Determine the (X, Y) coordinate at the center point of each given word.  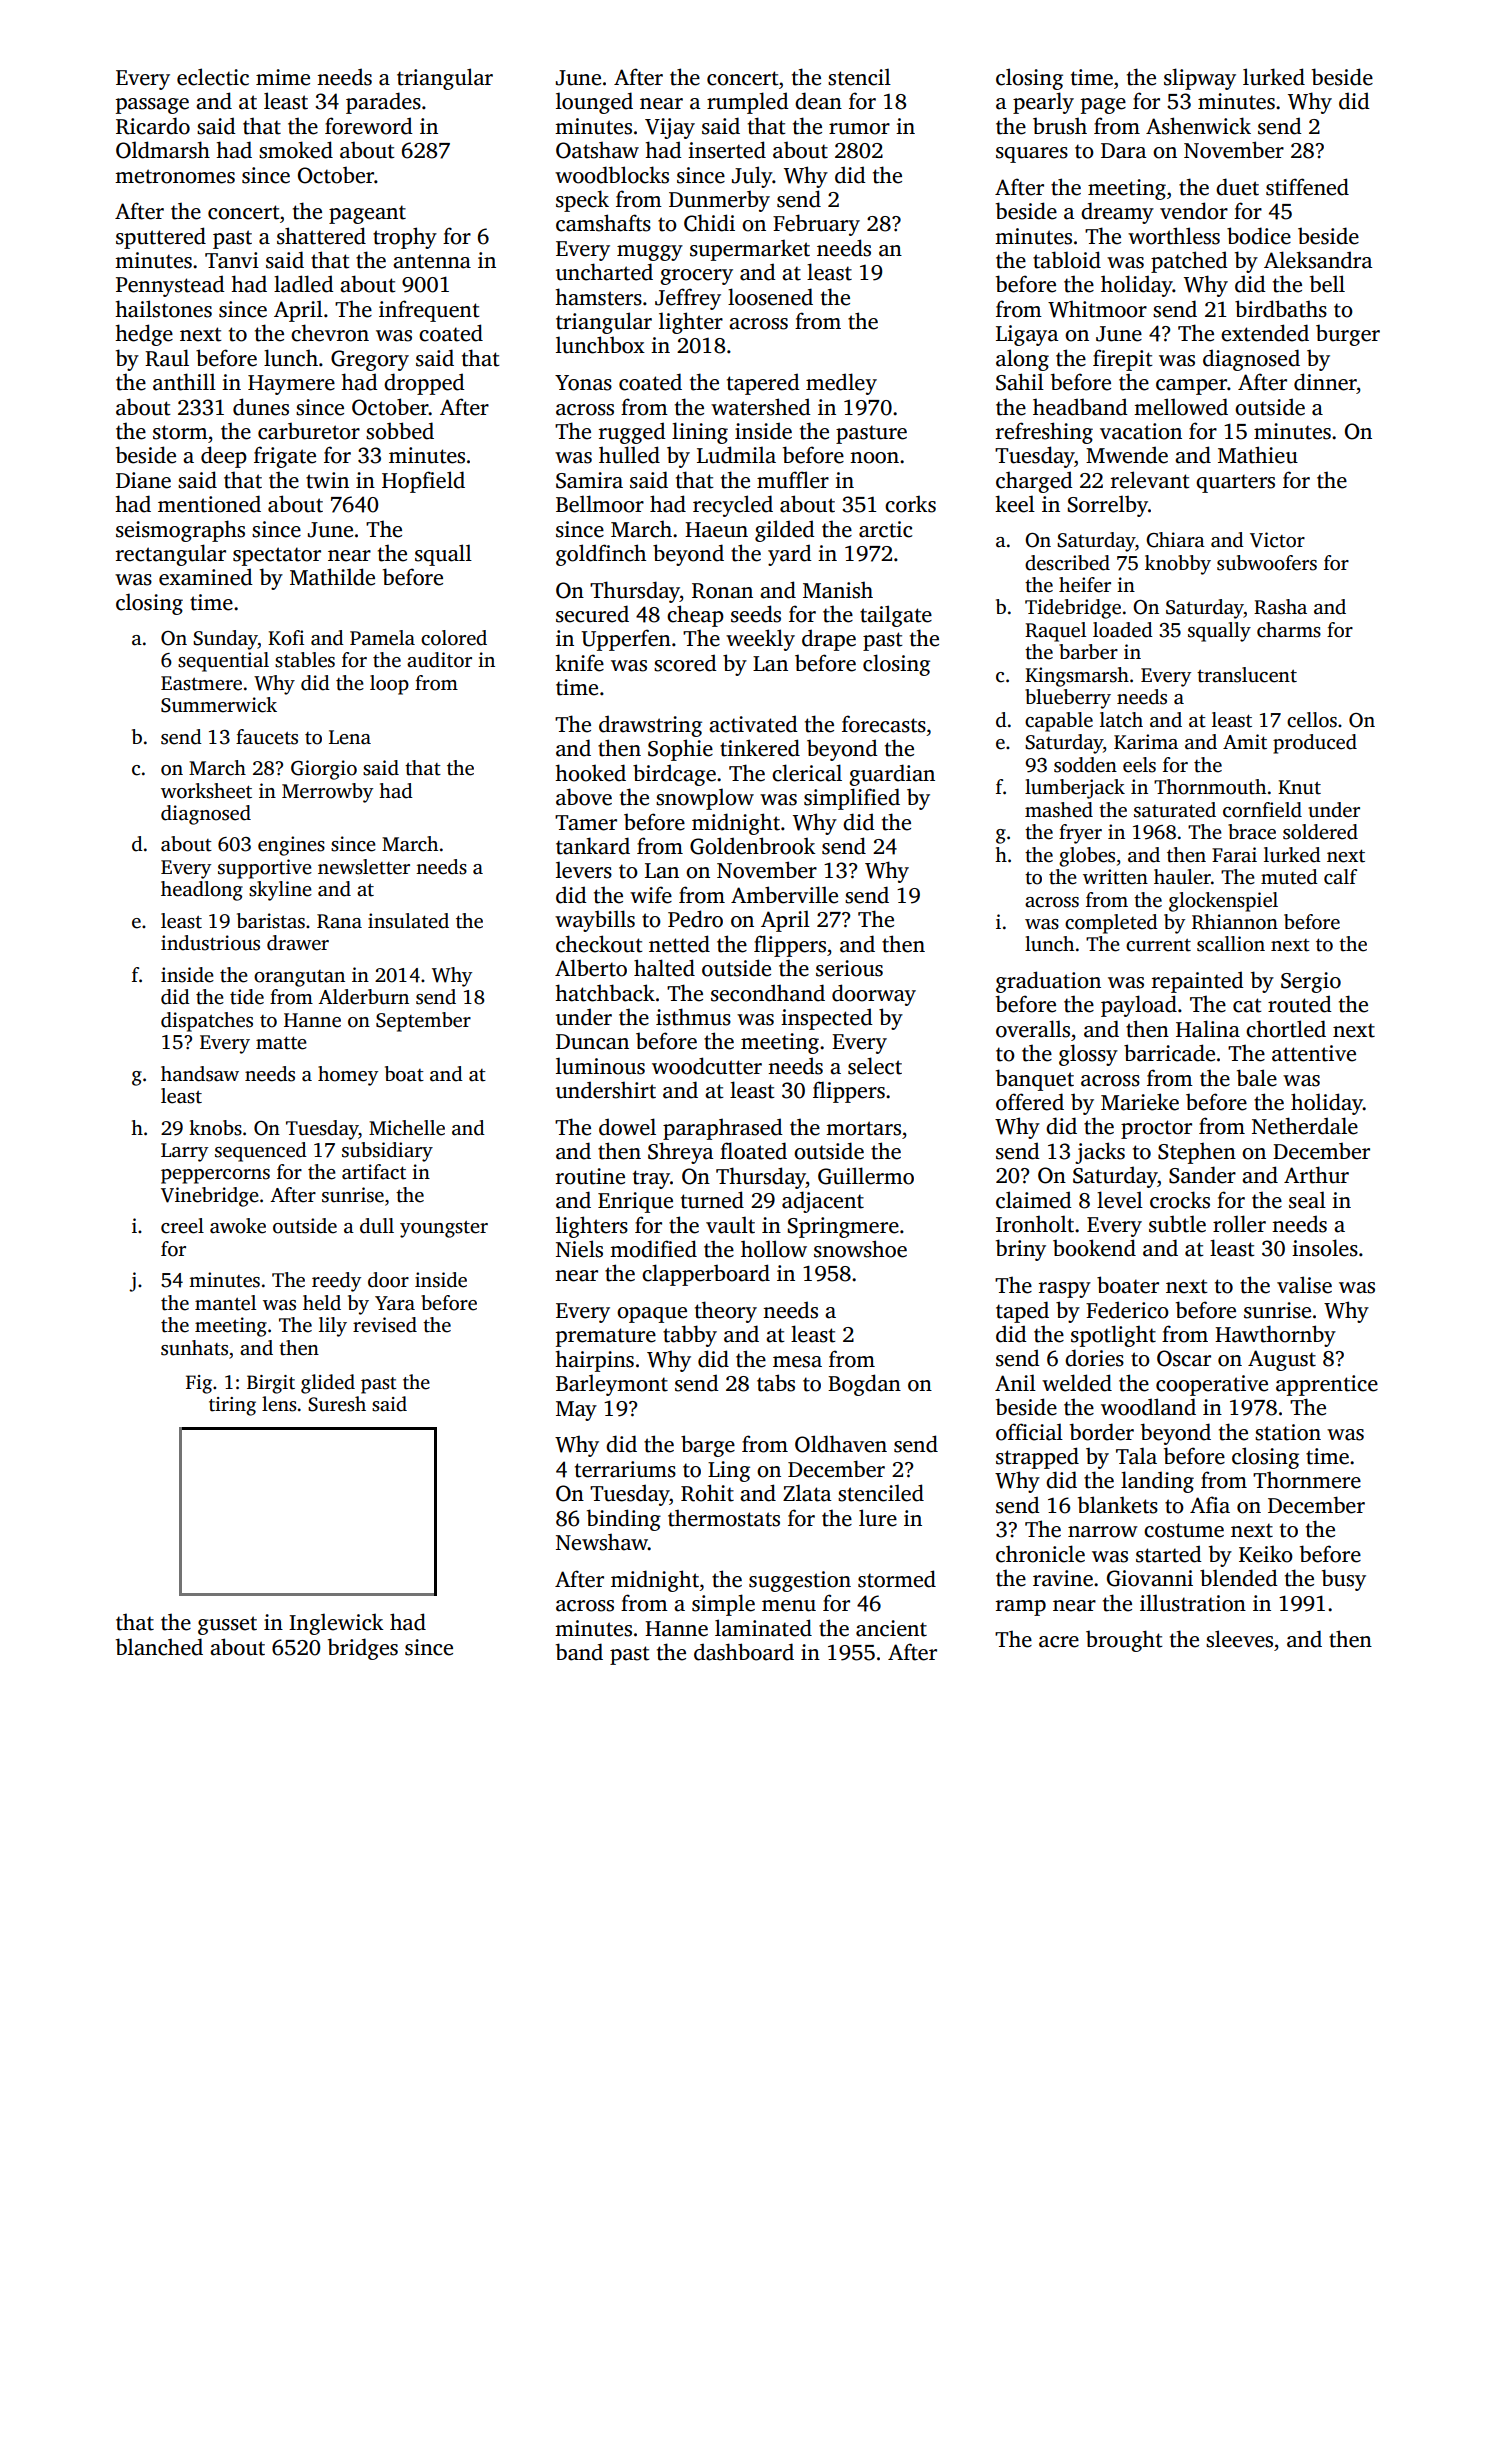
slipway (1200, 79)
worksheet (206, 791)
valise (1304, 1285)
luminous (600, 1066)
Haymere (291, 385)
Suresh (337, 1404)
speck (582, 201)
